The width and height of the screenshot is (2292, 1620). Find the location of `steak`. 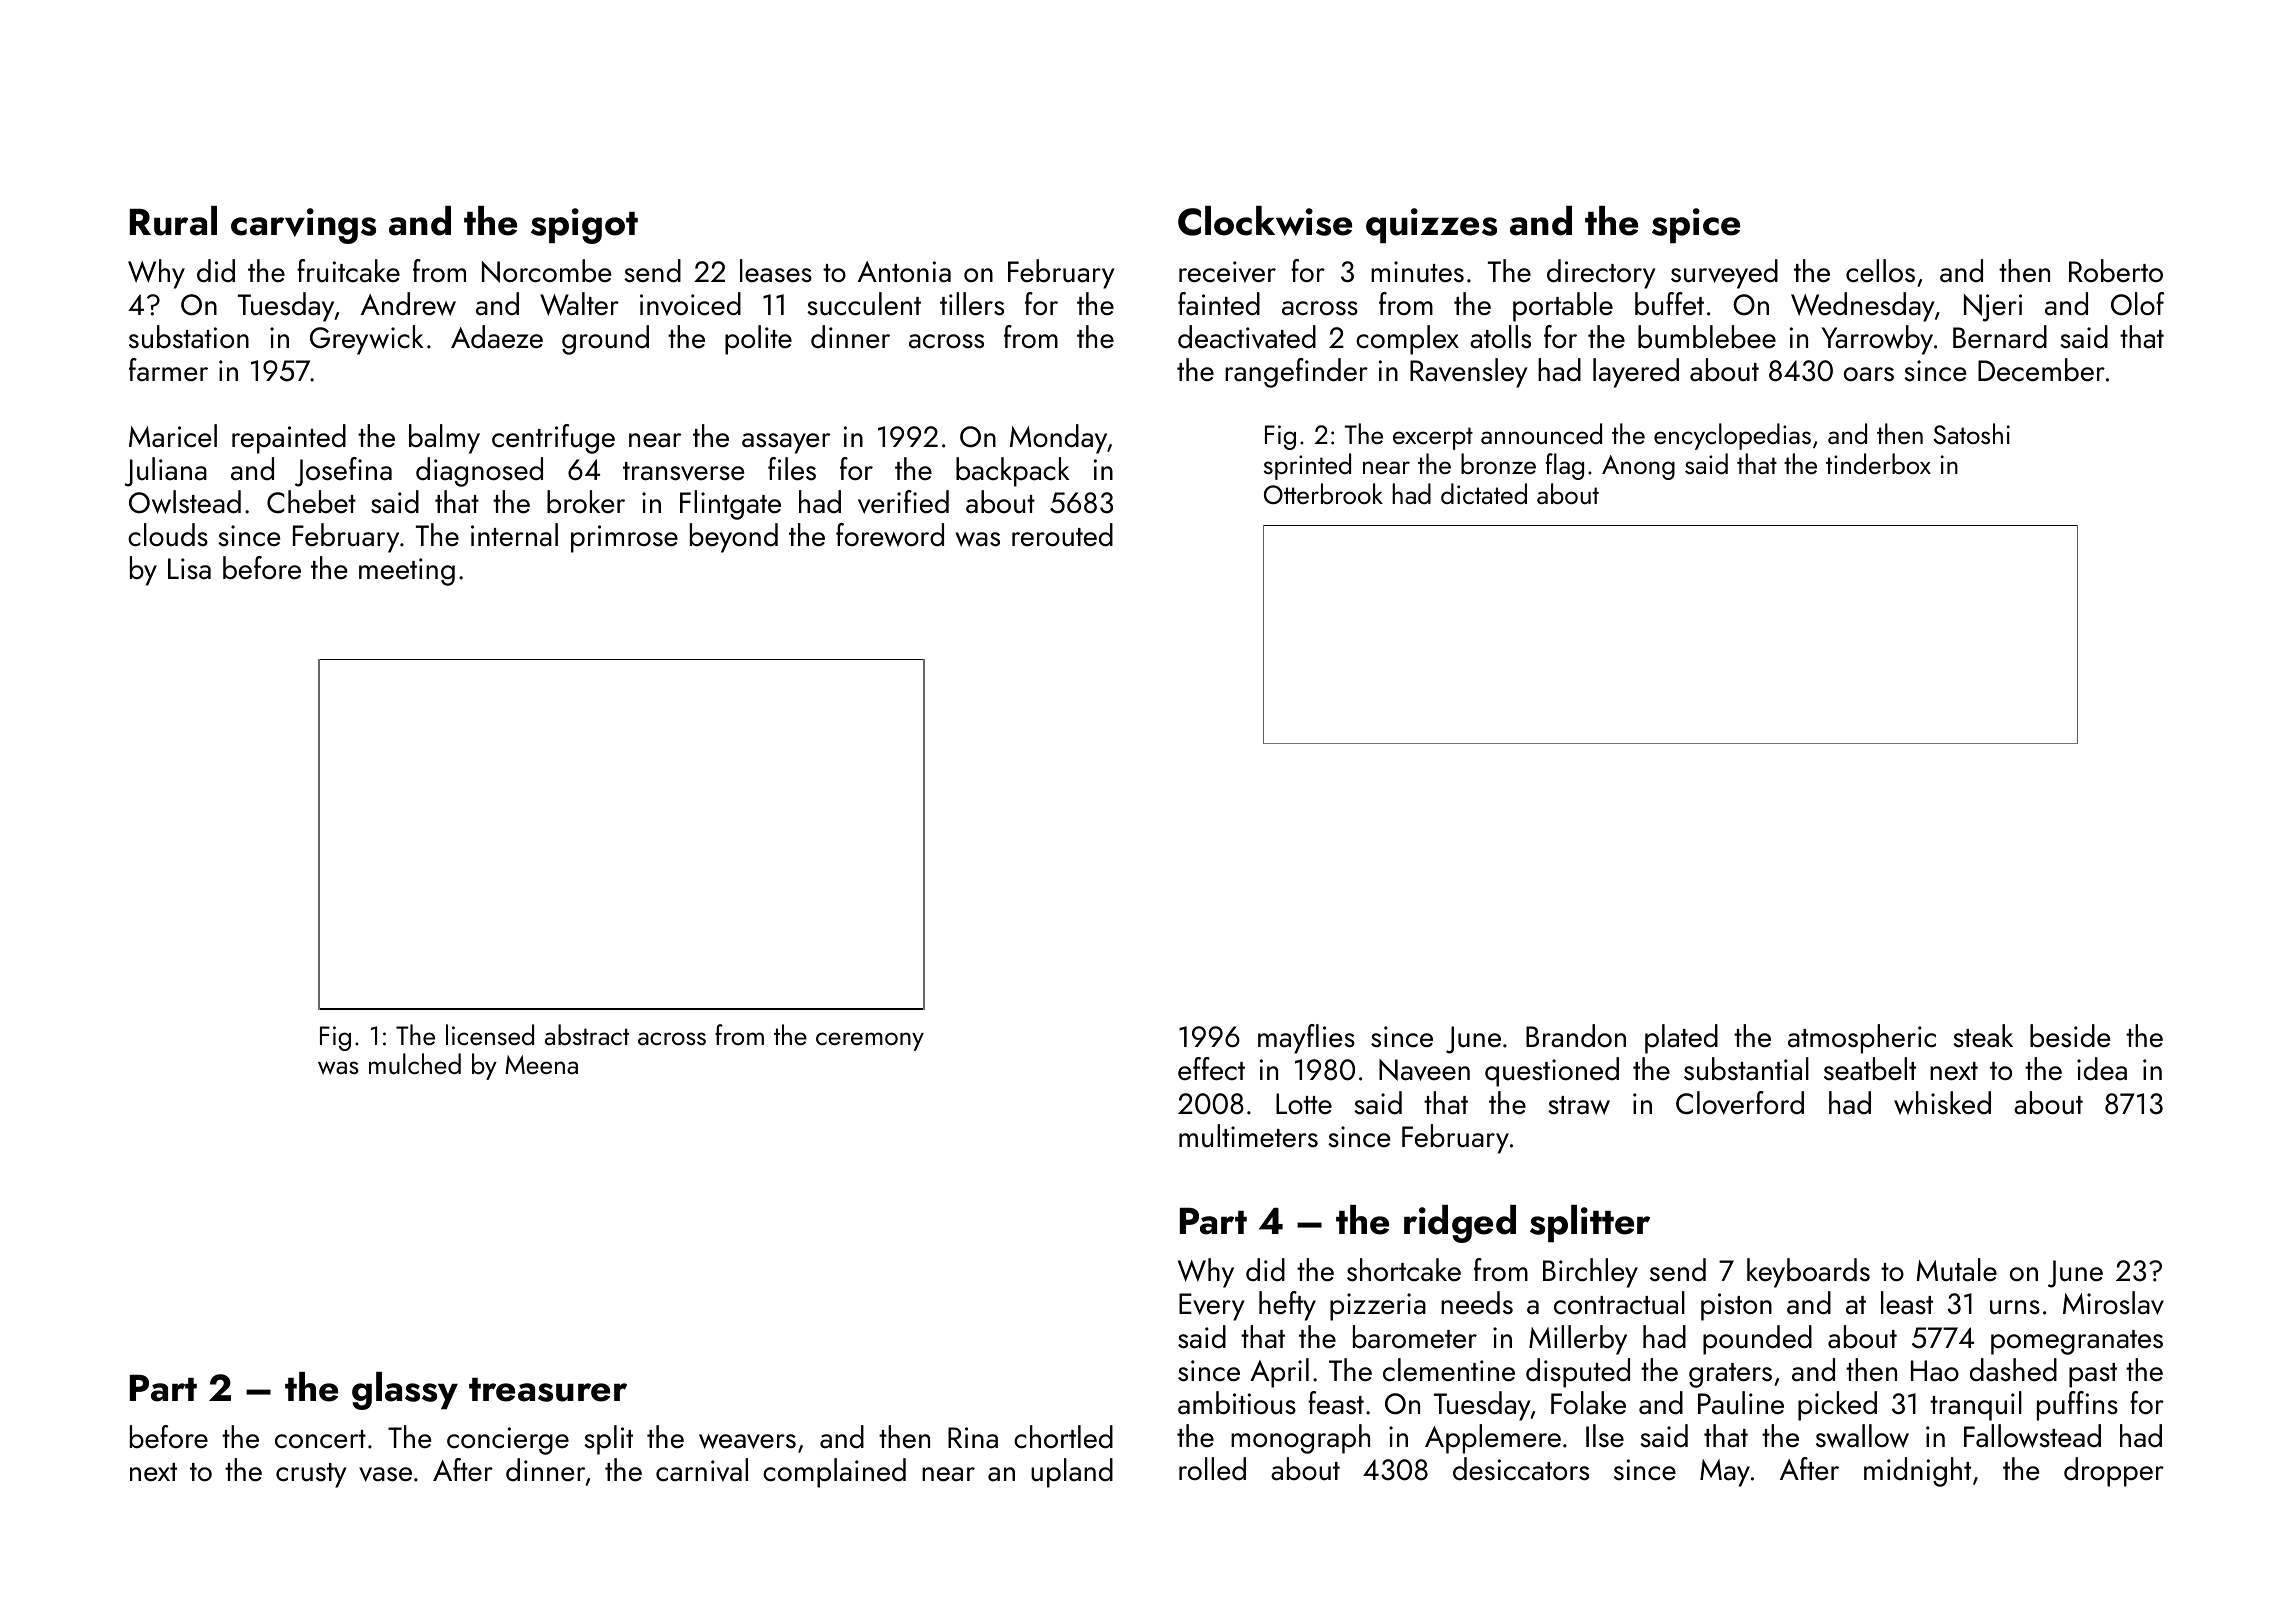

steak is located at coordinates (1983, 1036).
